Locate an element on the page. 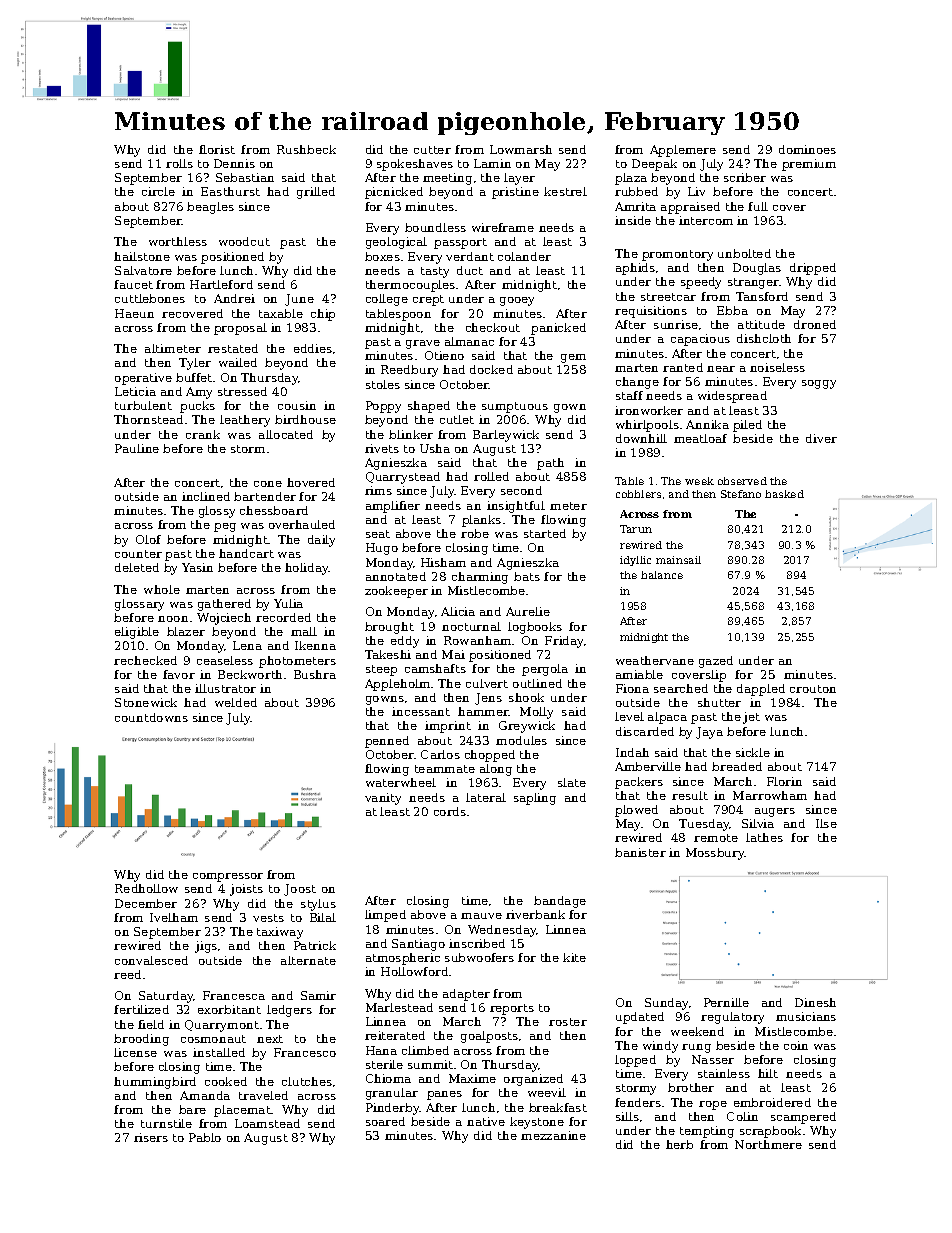  operative is located at coordinates (143, 379).
